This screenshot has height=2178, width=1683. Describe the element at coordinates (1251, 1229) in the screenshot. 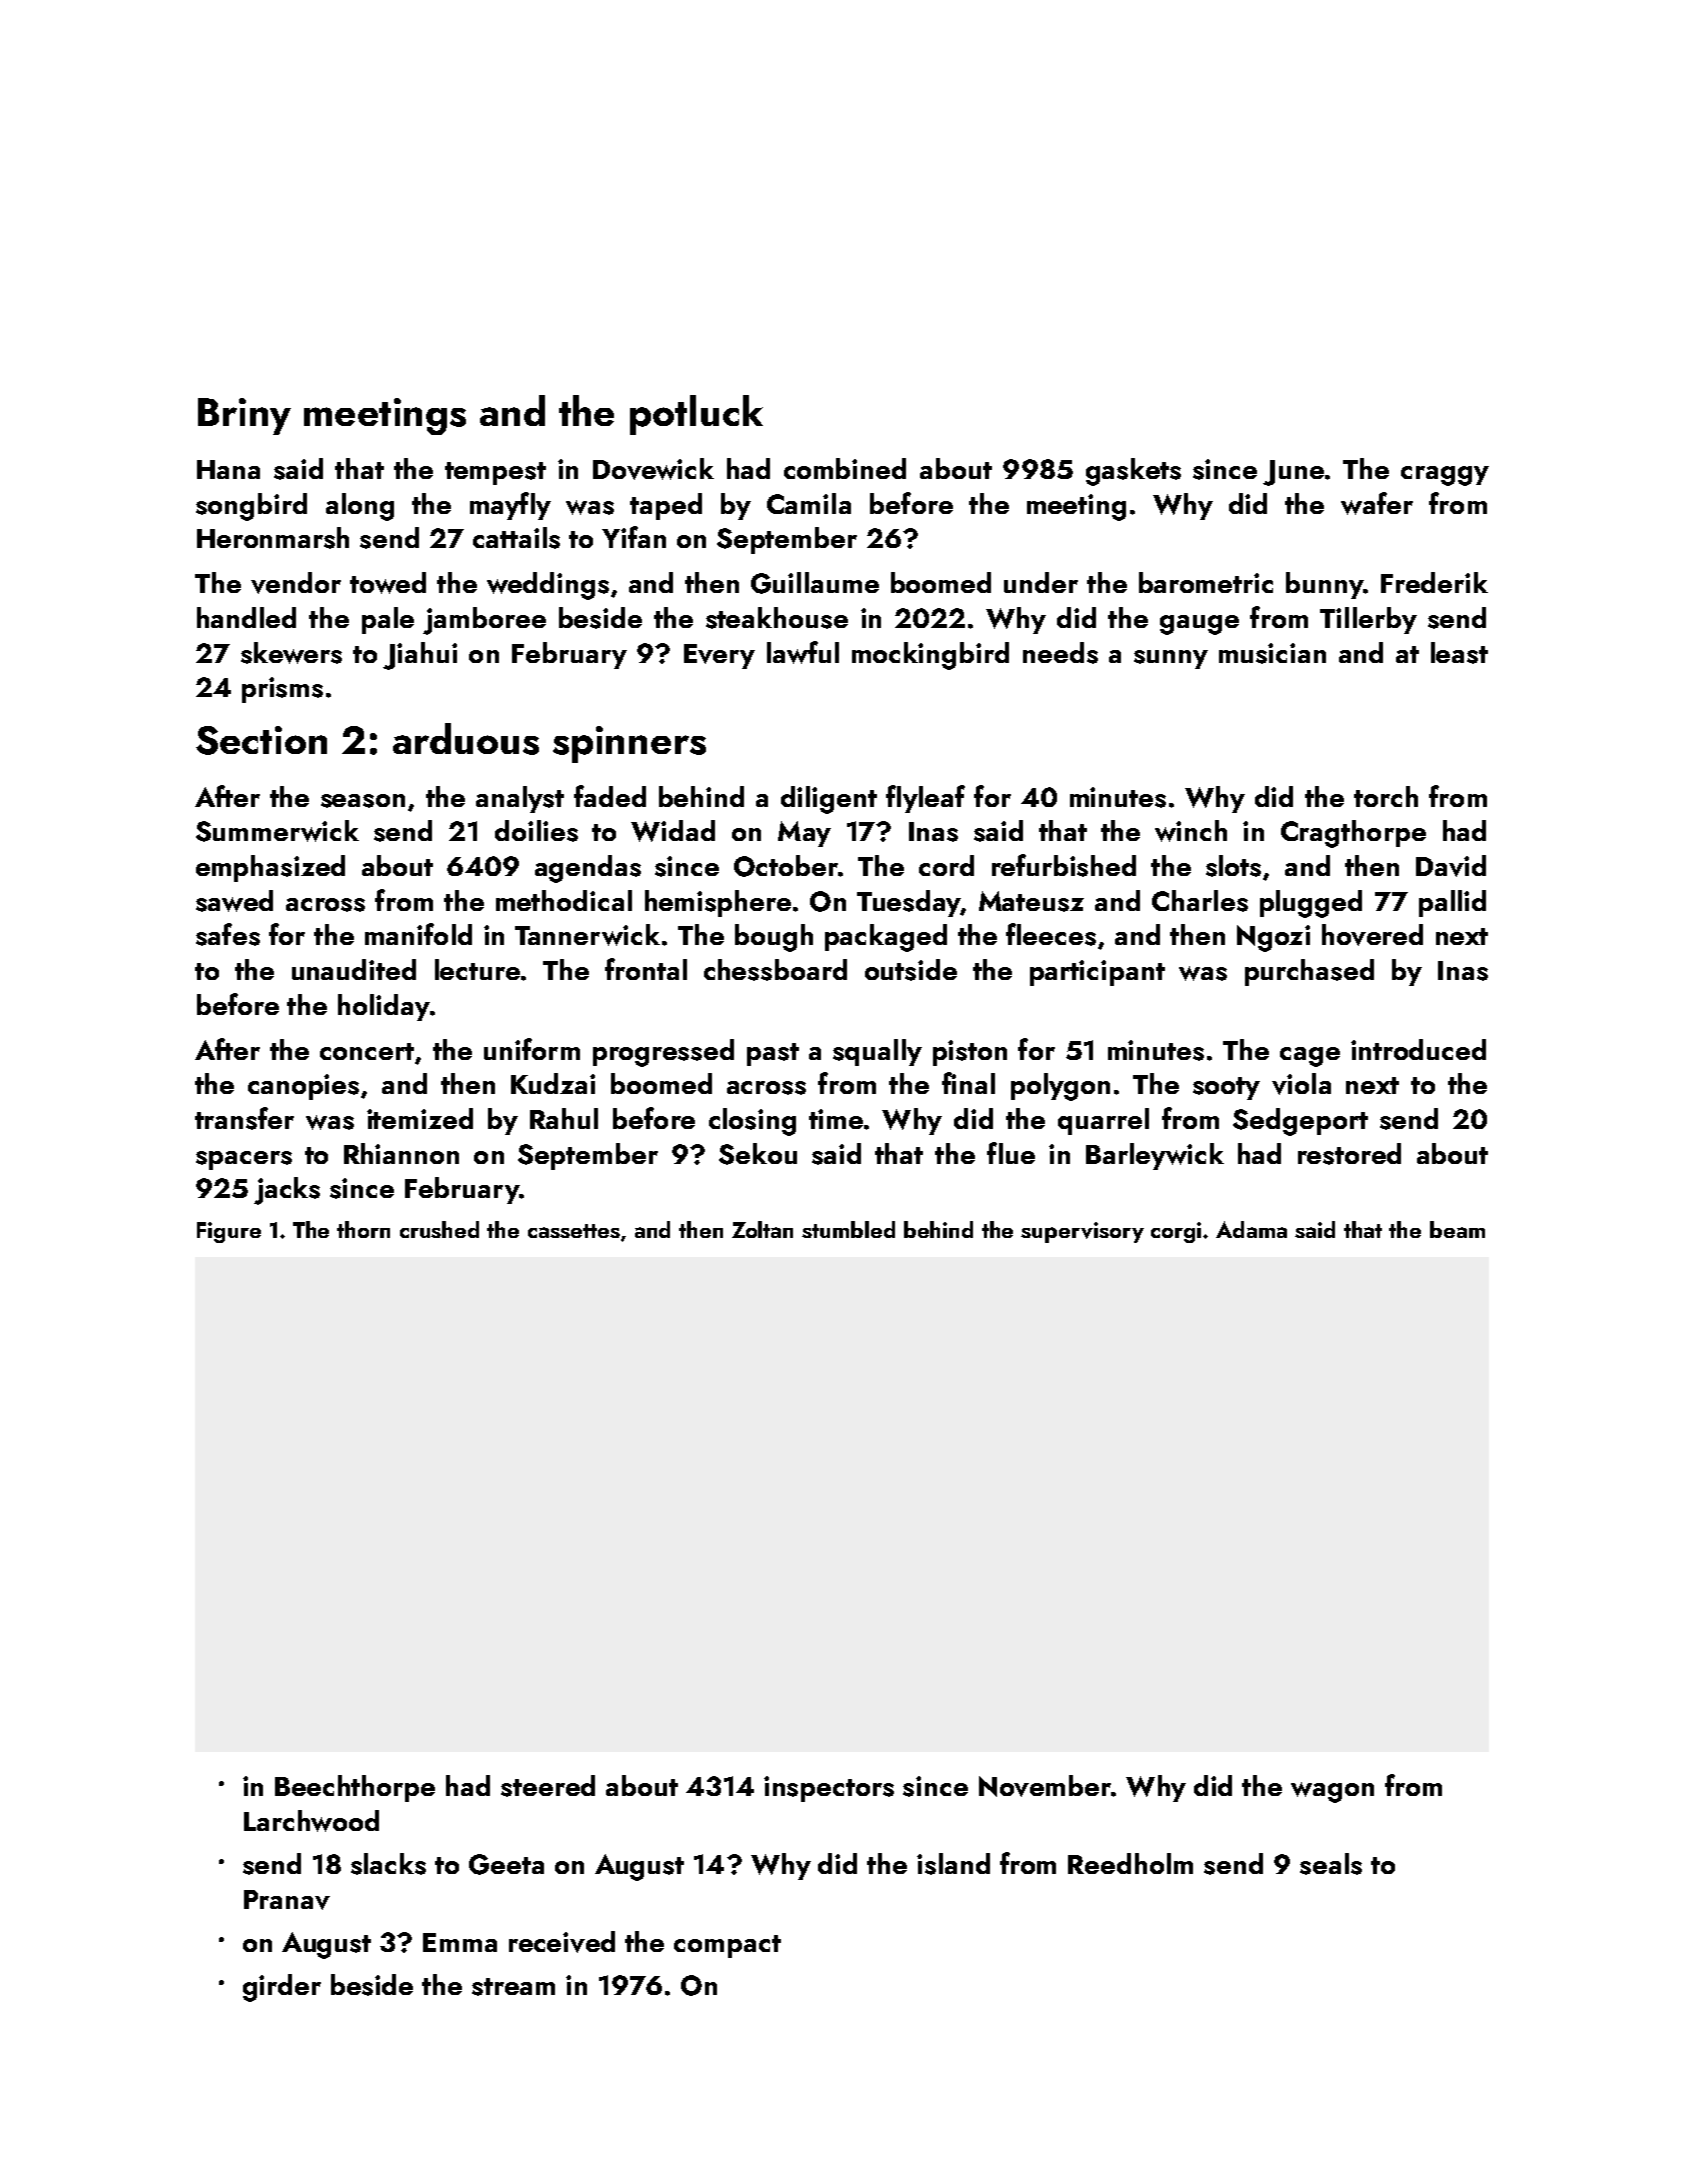

I see `Adama` at that location.
